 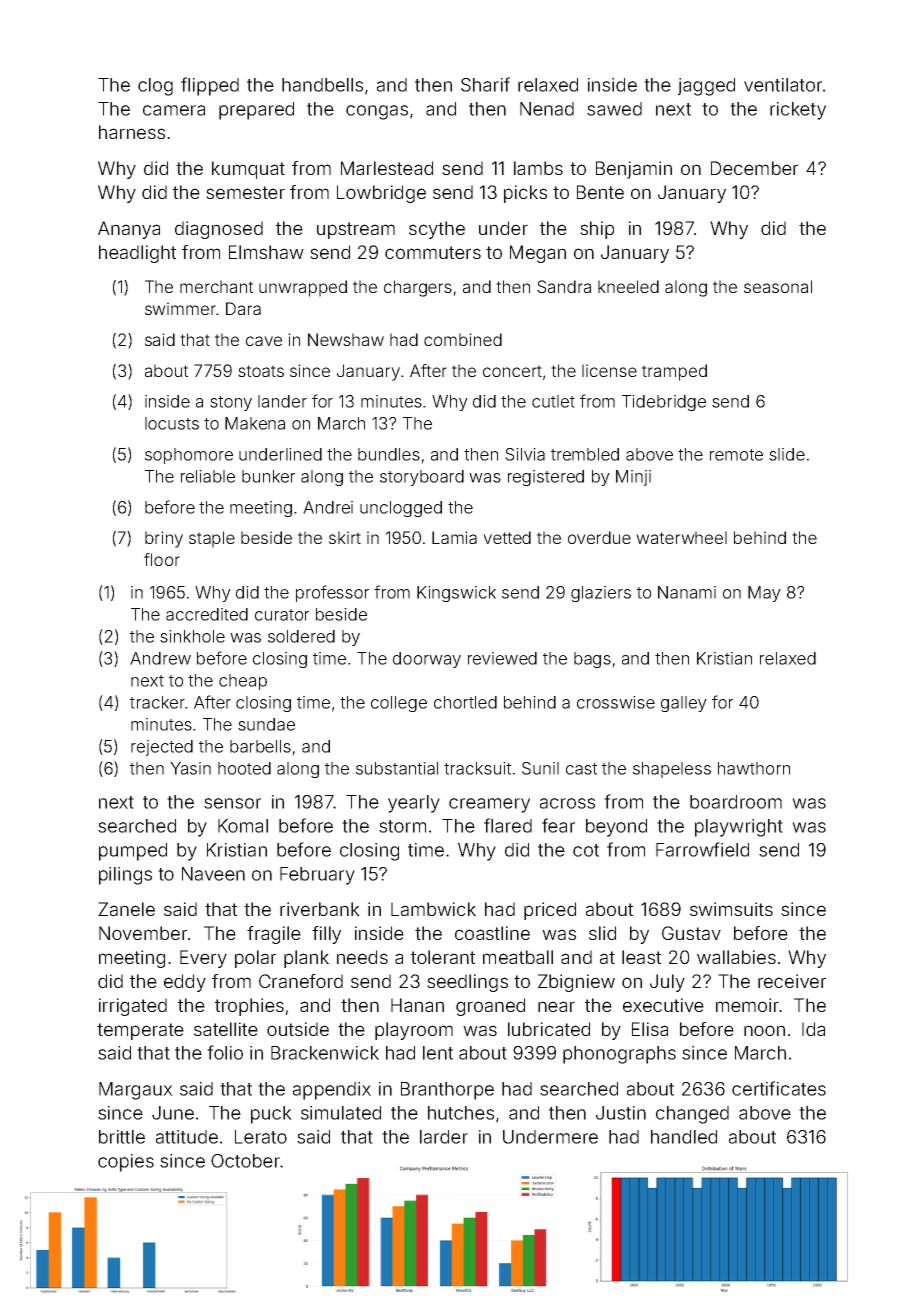 What do you see at coordinates (328, 507) in the document?
I see `Andrei` at bounding box center [328, 507].
